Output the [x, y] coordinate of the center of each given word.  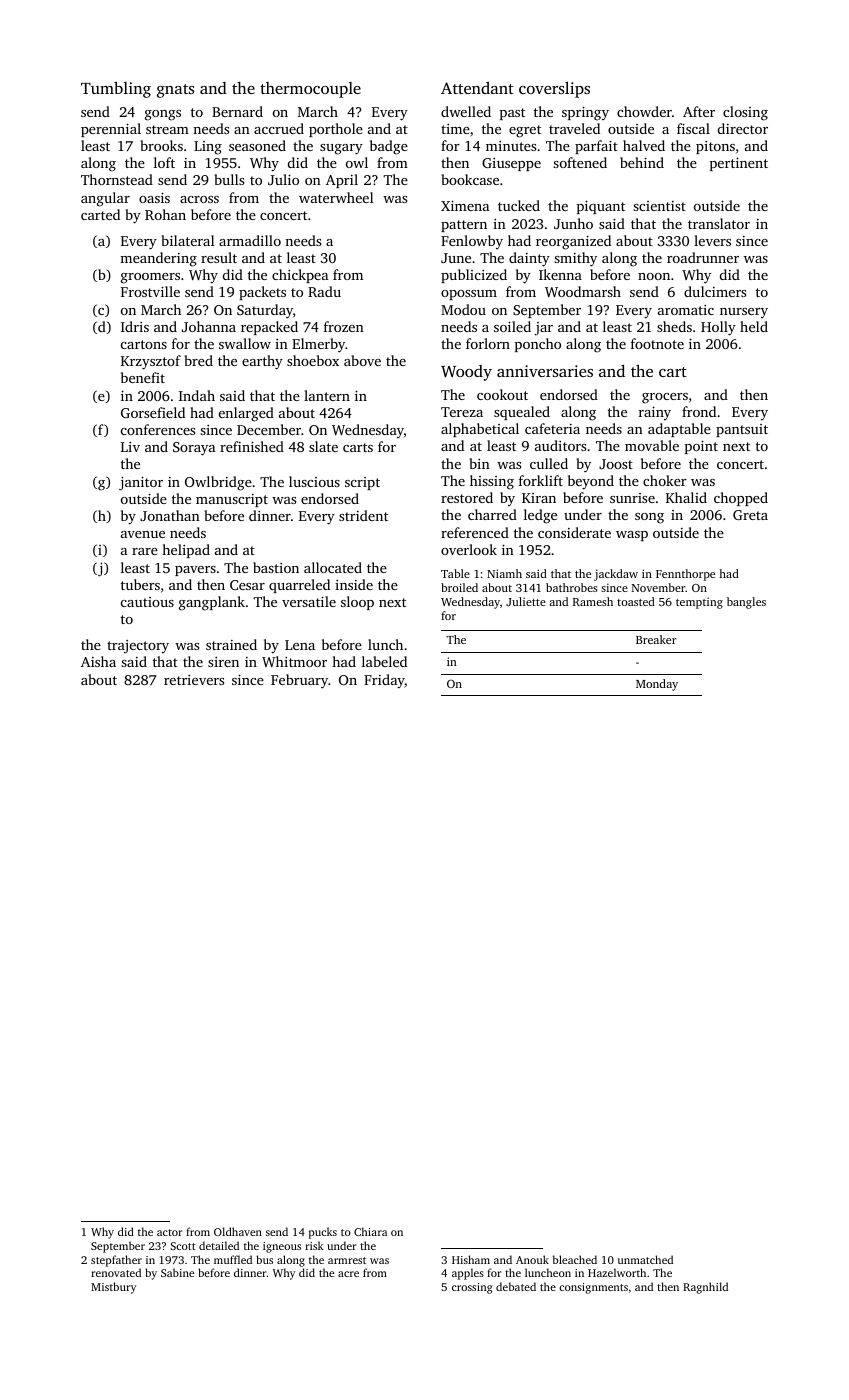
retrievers [194, 680]
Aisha [98, 661]
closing [745, 113]
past [512, 114]
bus [264, 1259]
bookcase [470, 179]
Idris [135, 326]
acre [348, 1274]
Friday [384, 681]
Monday [657, 685]
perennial [111, 130]
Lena [300, 645]
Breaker [656, 639]
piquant [601, 207]
